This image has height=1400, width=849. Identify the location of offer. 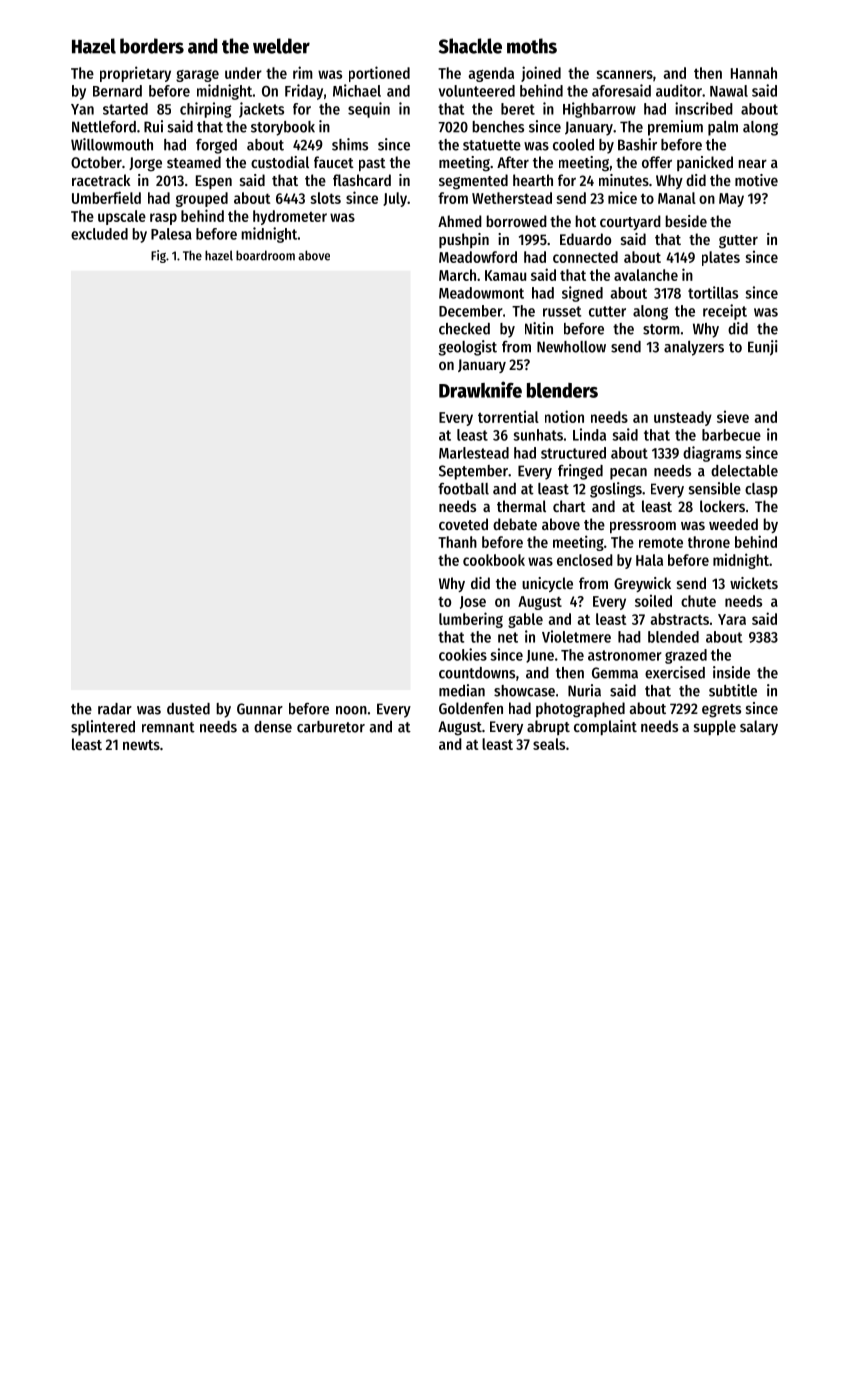
(657, 162).
